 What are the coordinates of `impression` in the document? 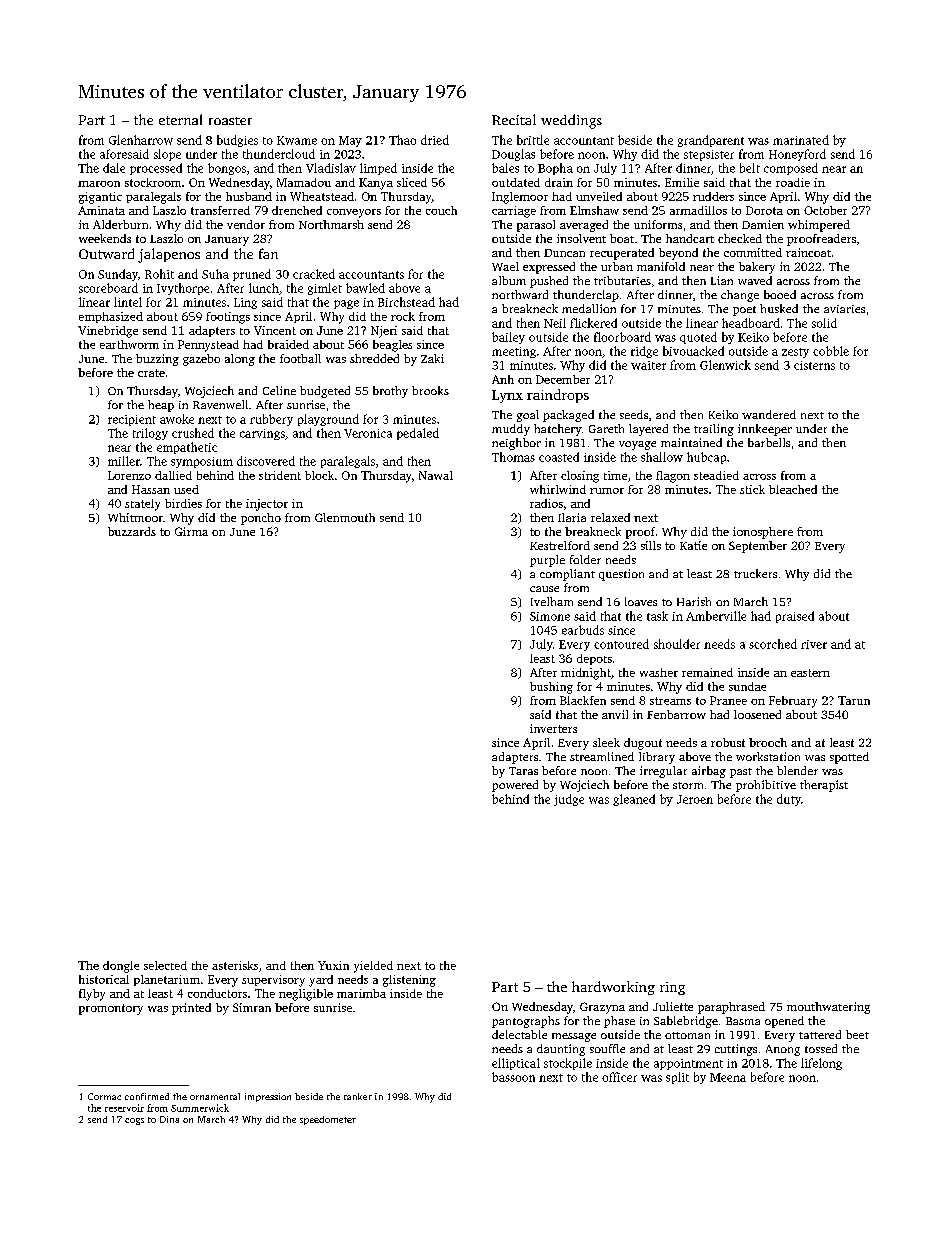 It's located at (268, 1097).
